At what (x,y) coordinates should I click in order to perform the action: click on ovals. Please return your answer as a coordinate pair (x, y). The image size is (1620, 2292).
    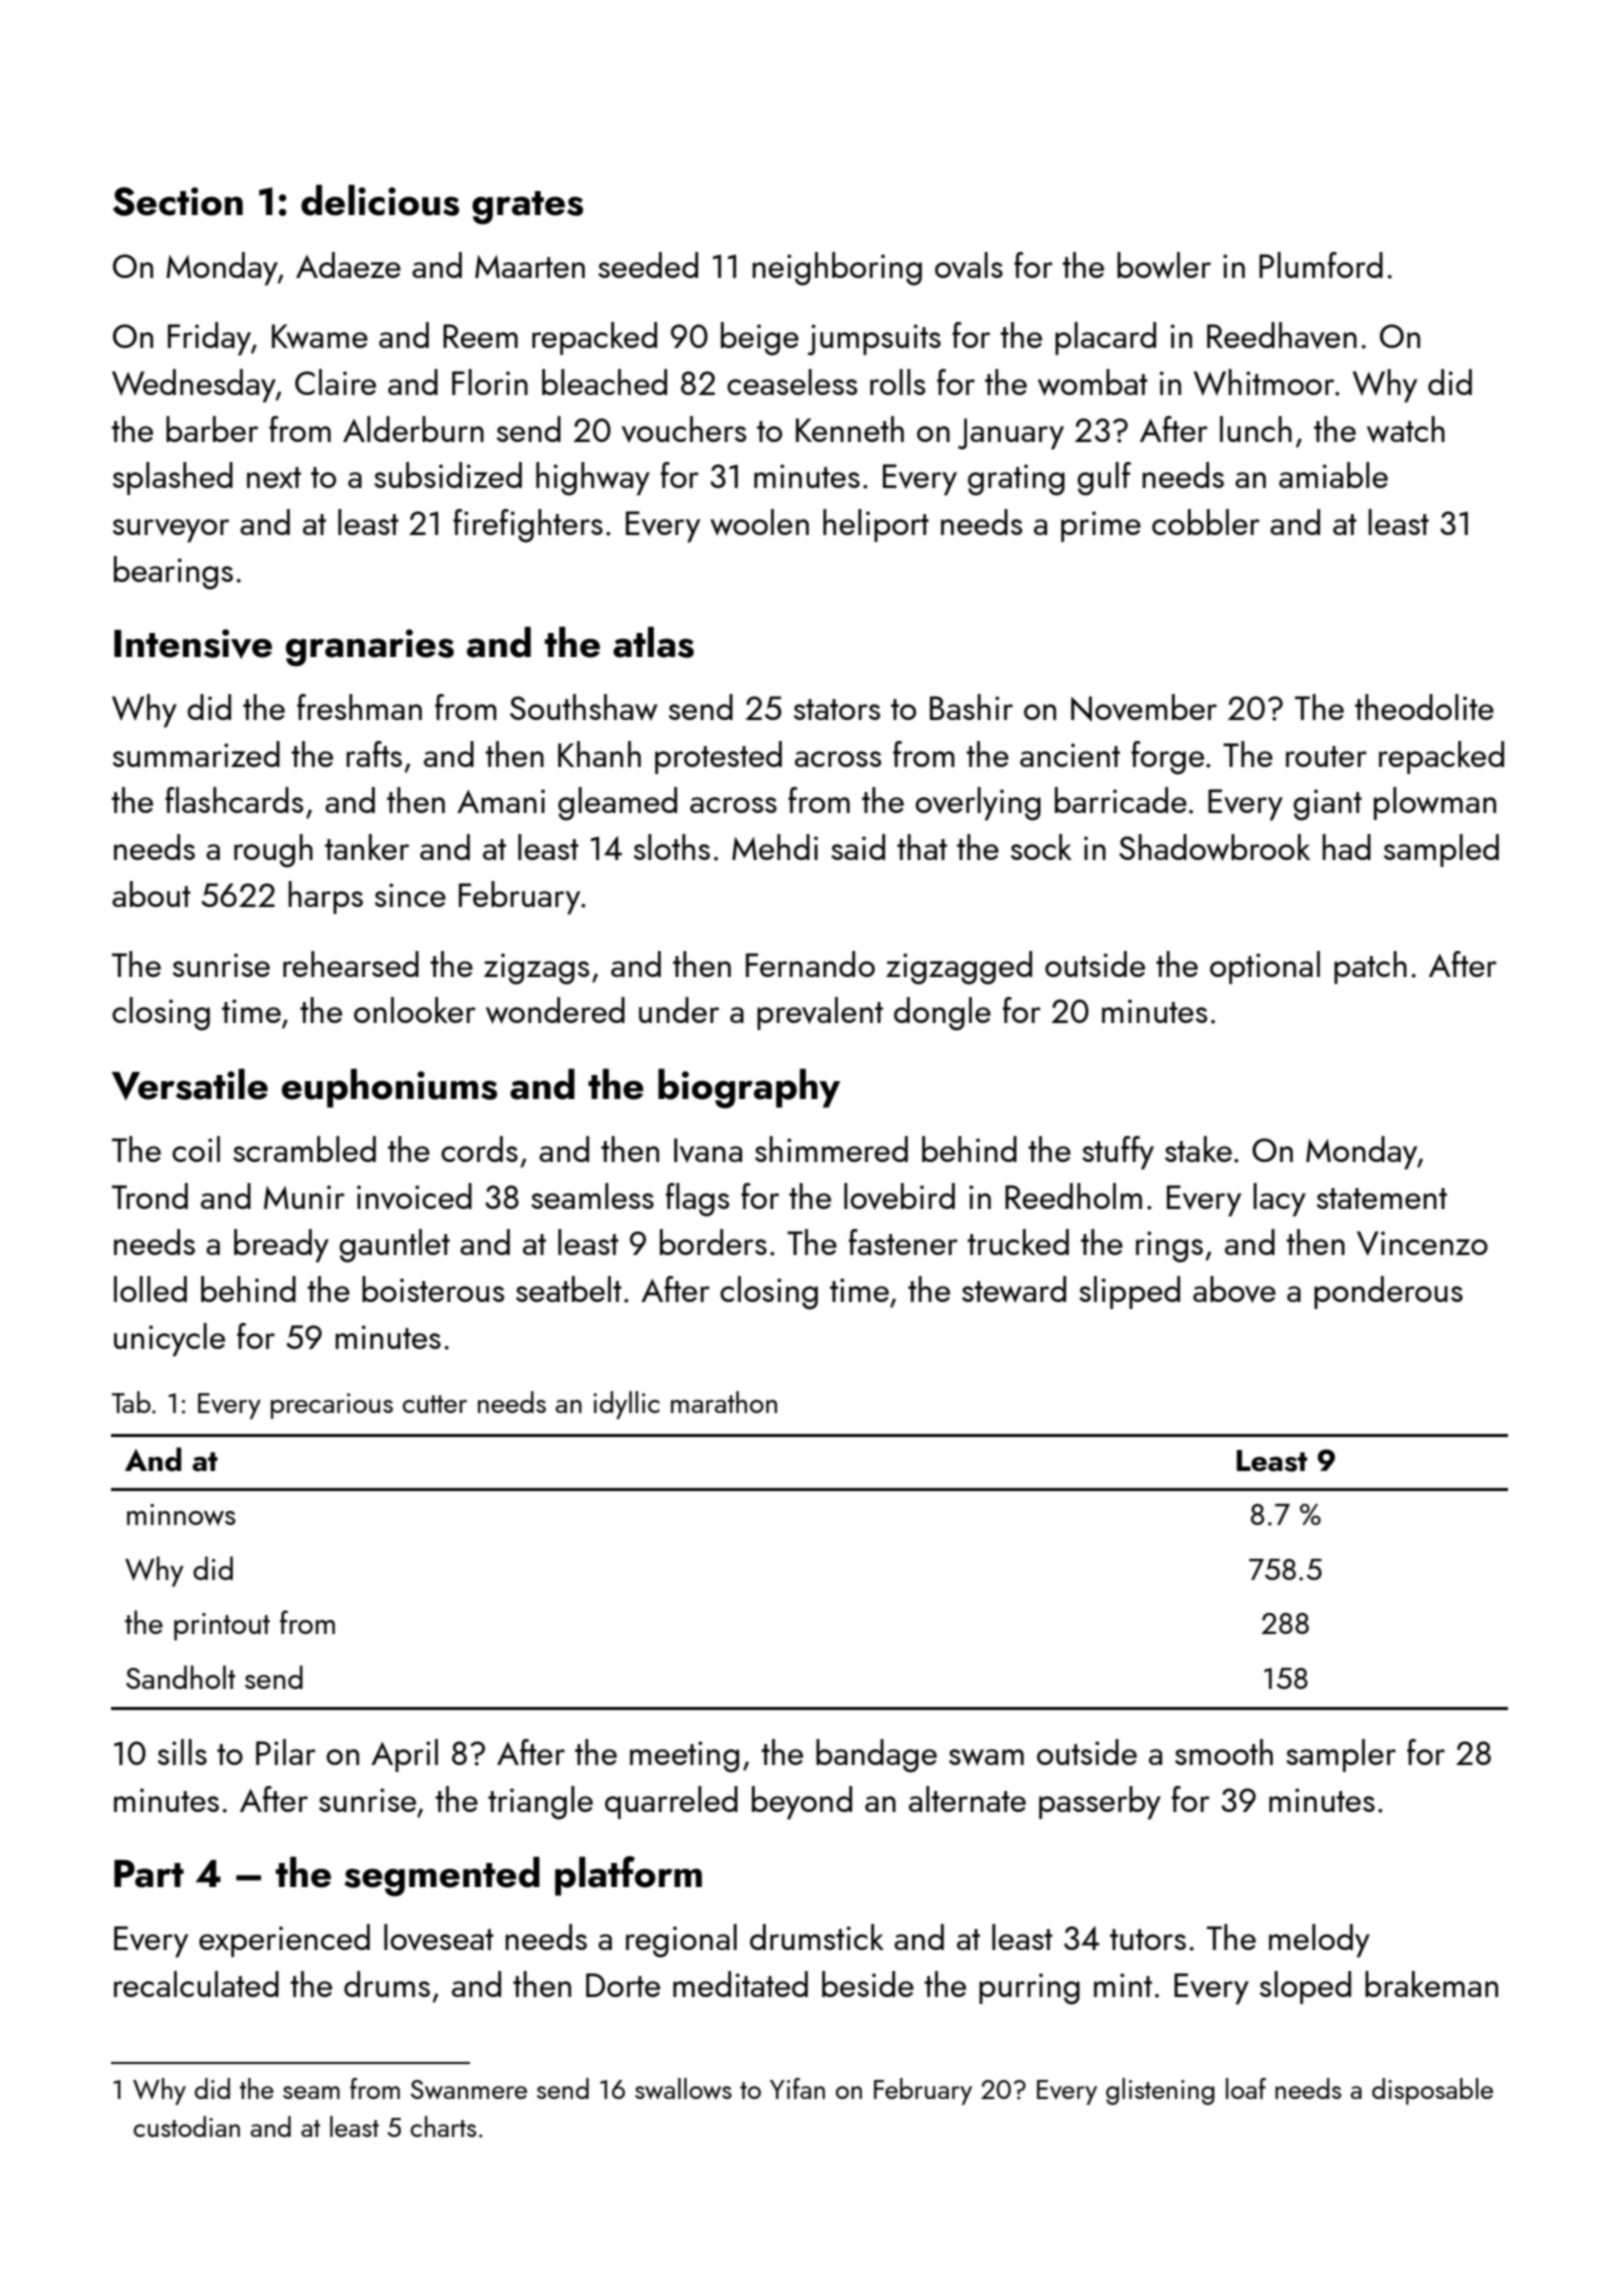
    Looking at the image, I should click on (969, 265).
